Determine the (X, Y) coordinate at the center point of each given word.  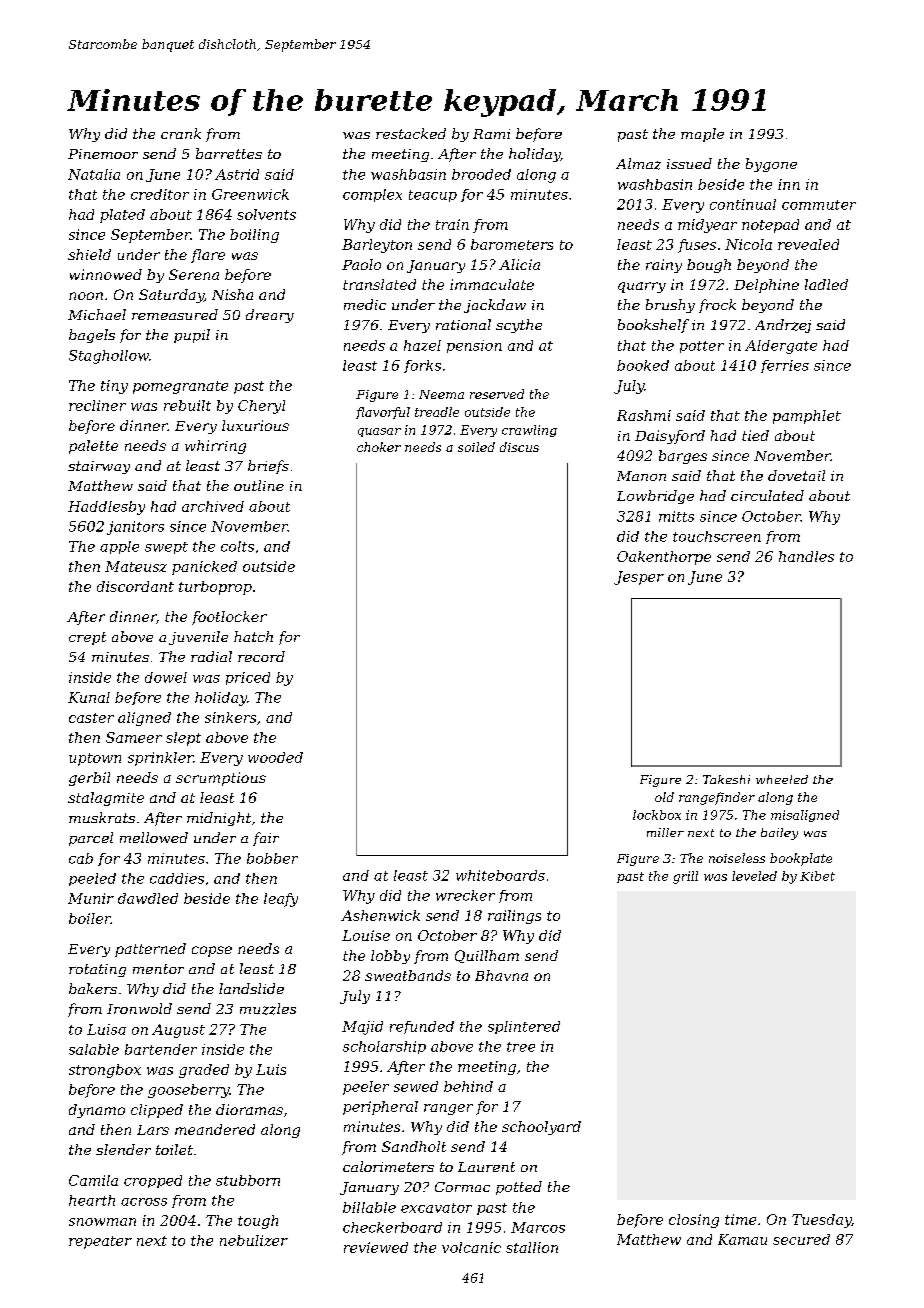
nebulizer (254, 1240)
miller (665, 832)
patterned (150, 950)
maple (702, 135)
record (261, 656)
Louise (366, 935)
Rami (491, 134)
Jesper (639, 578)
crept (87, 638)
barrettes (229, 153)
